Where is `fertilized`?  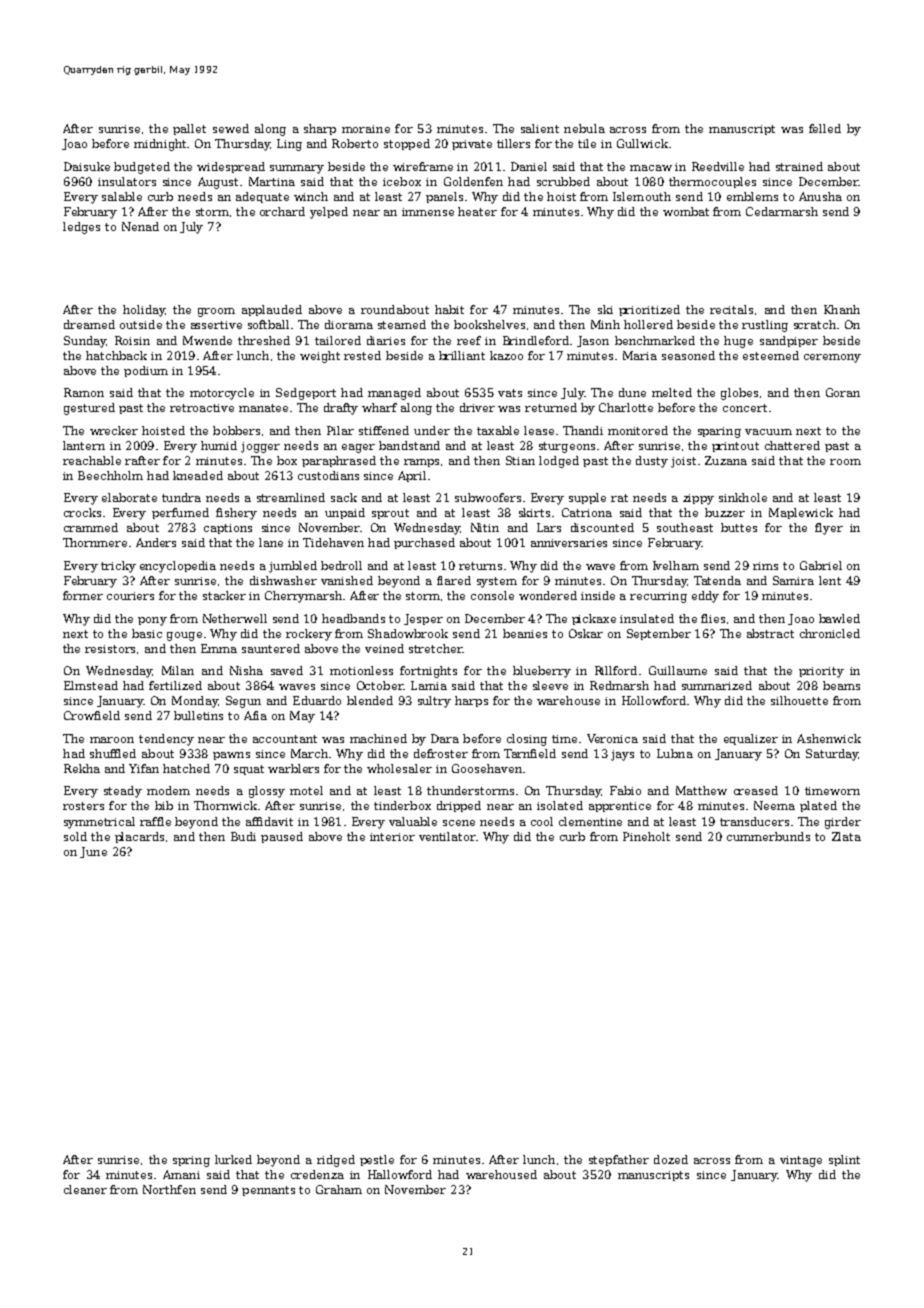
fertilized is located at coordinates (175, 685).
